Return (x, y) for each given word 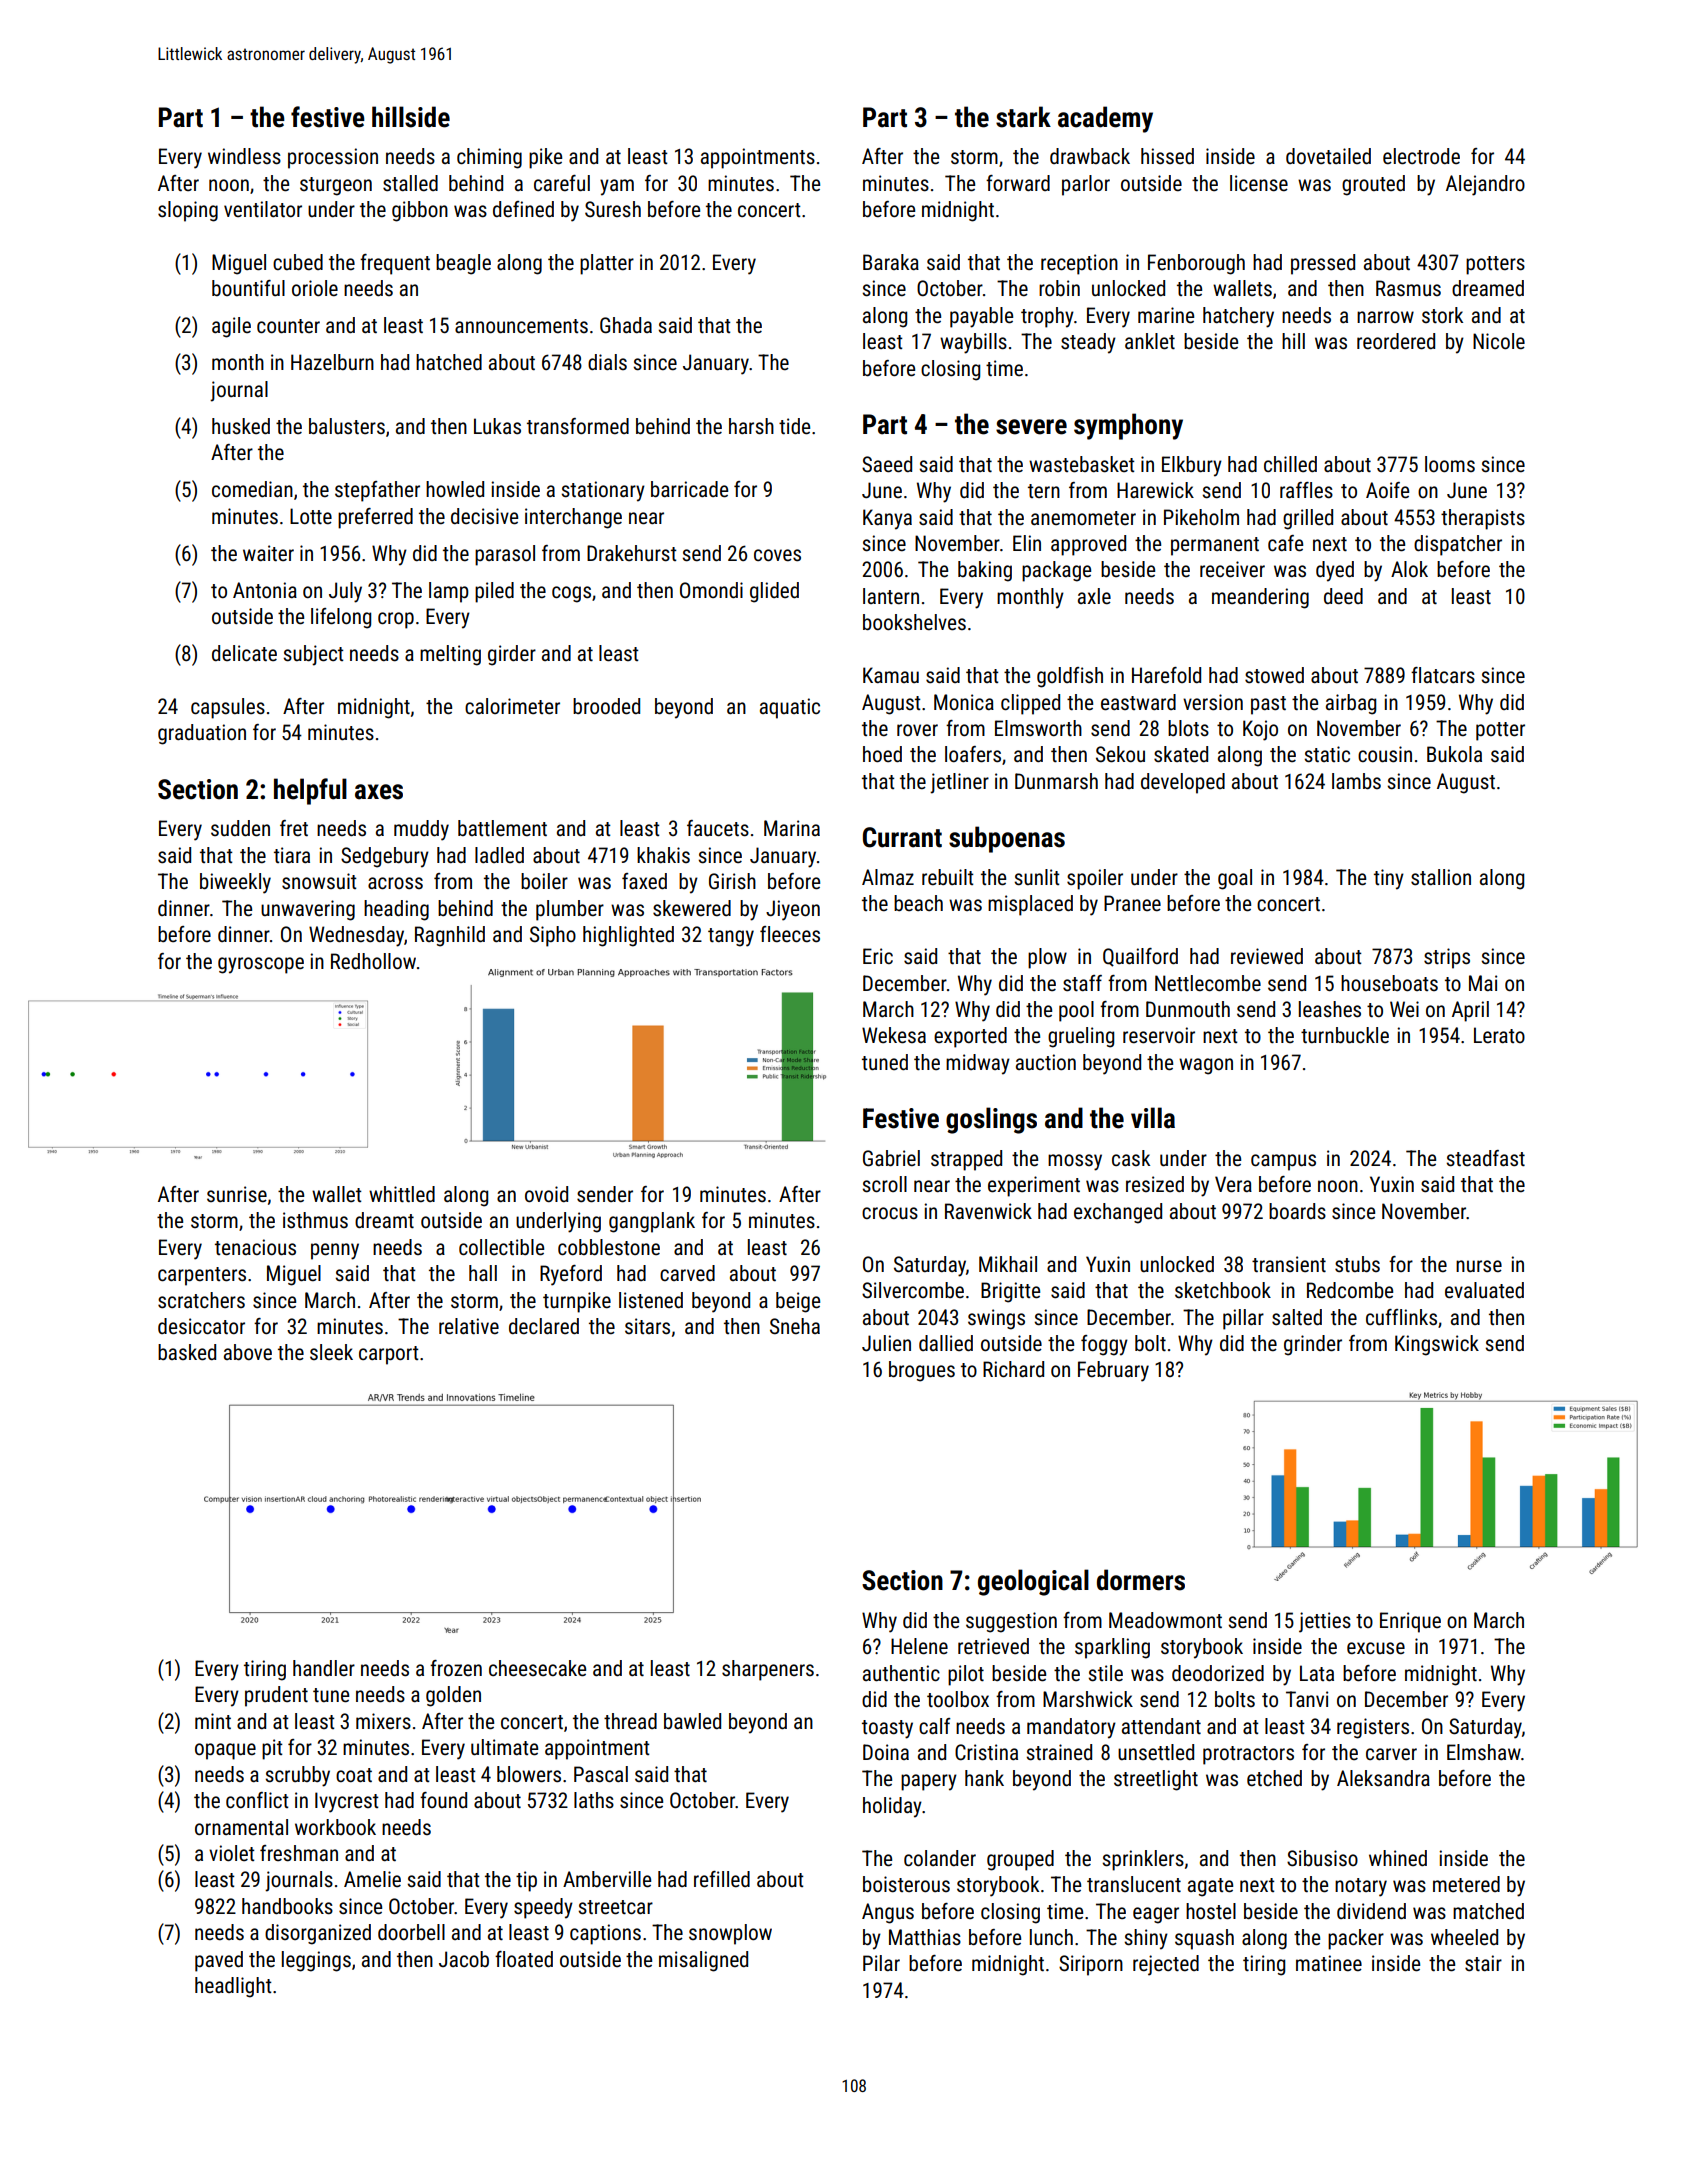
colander (940, 1858)
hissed (1167, 156)
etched (1274, 1778)
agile (231, 327)
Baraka (891, 262)
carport (389, 1355)
